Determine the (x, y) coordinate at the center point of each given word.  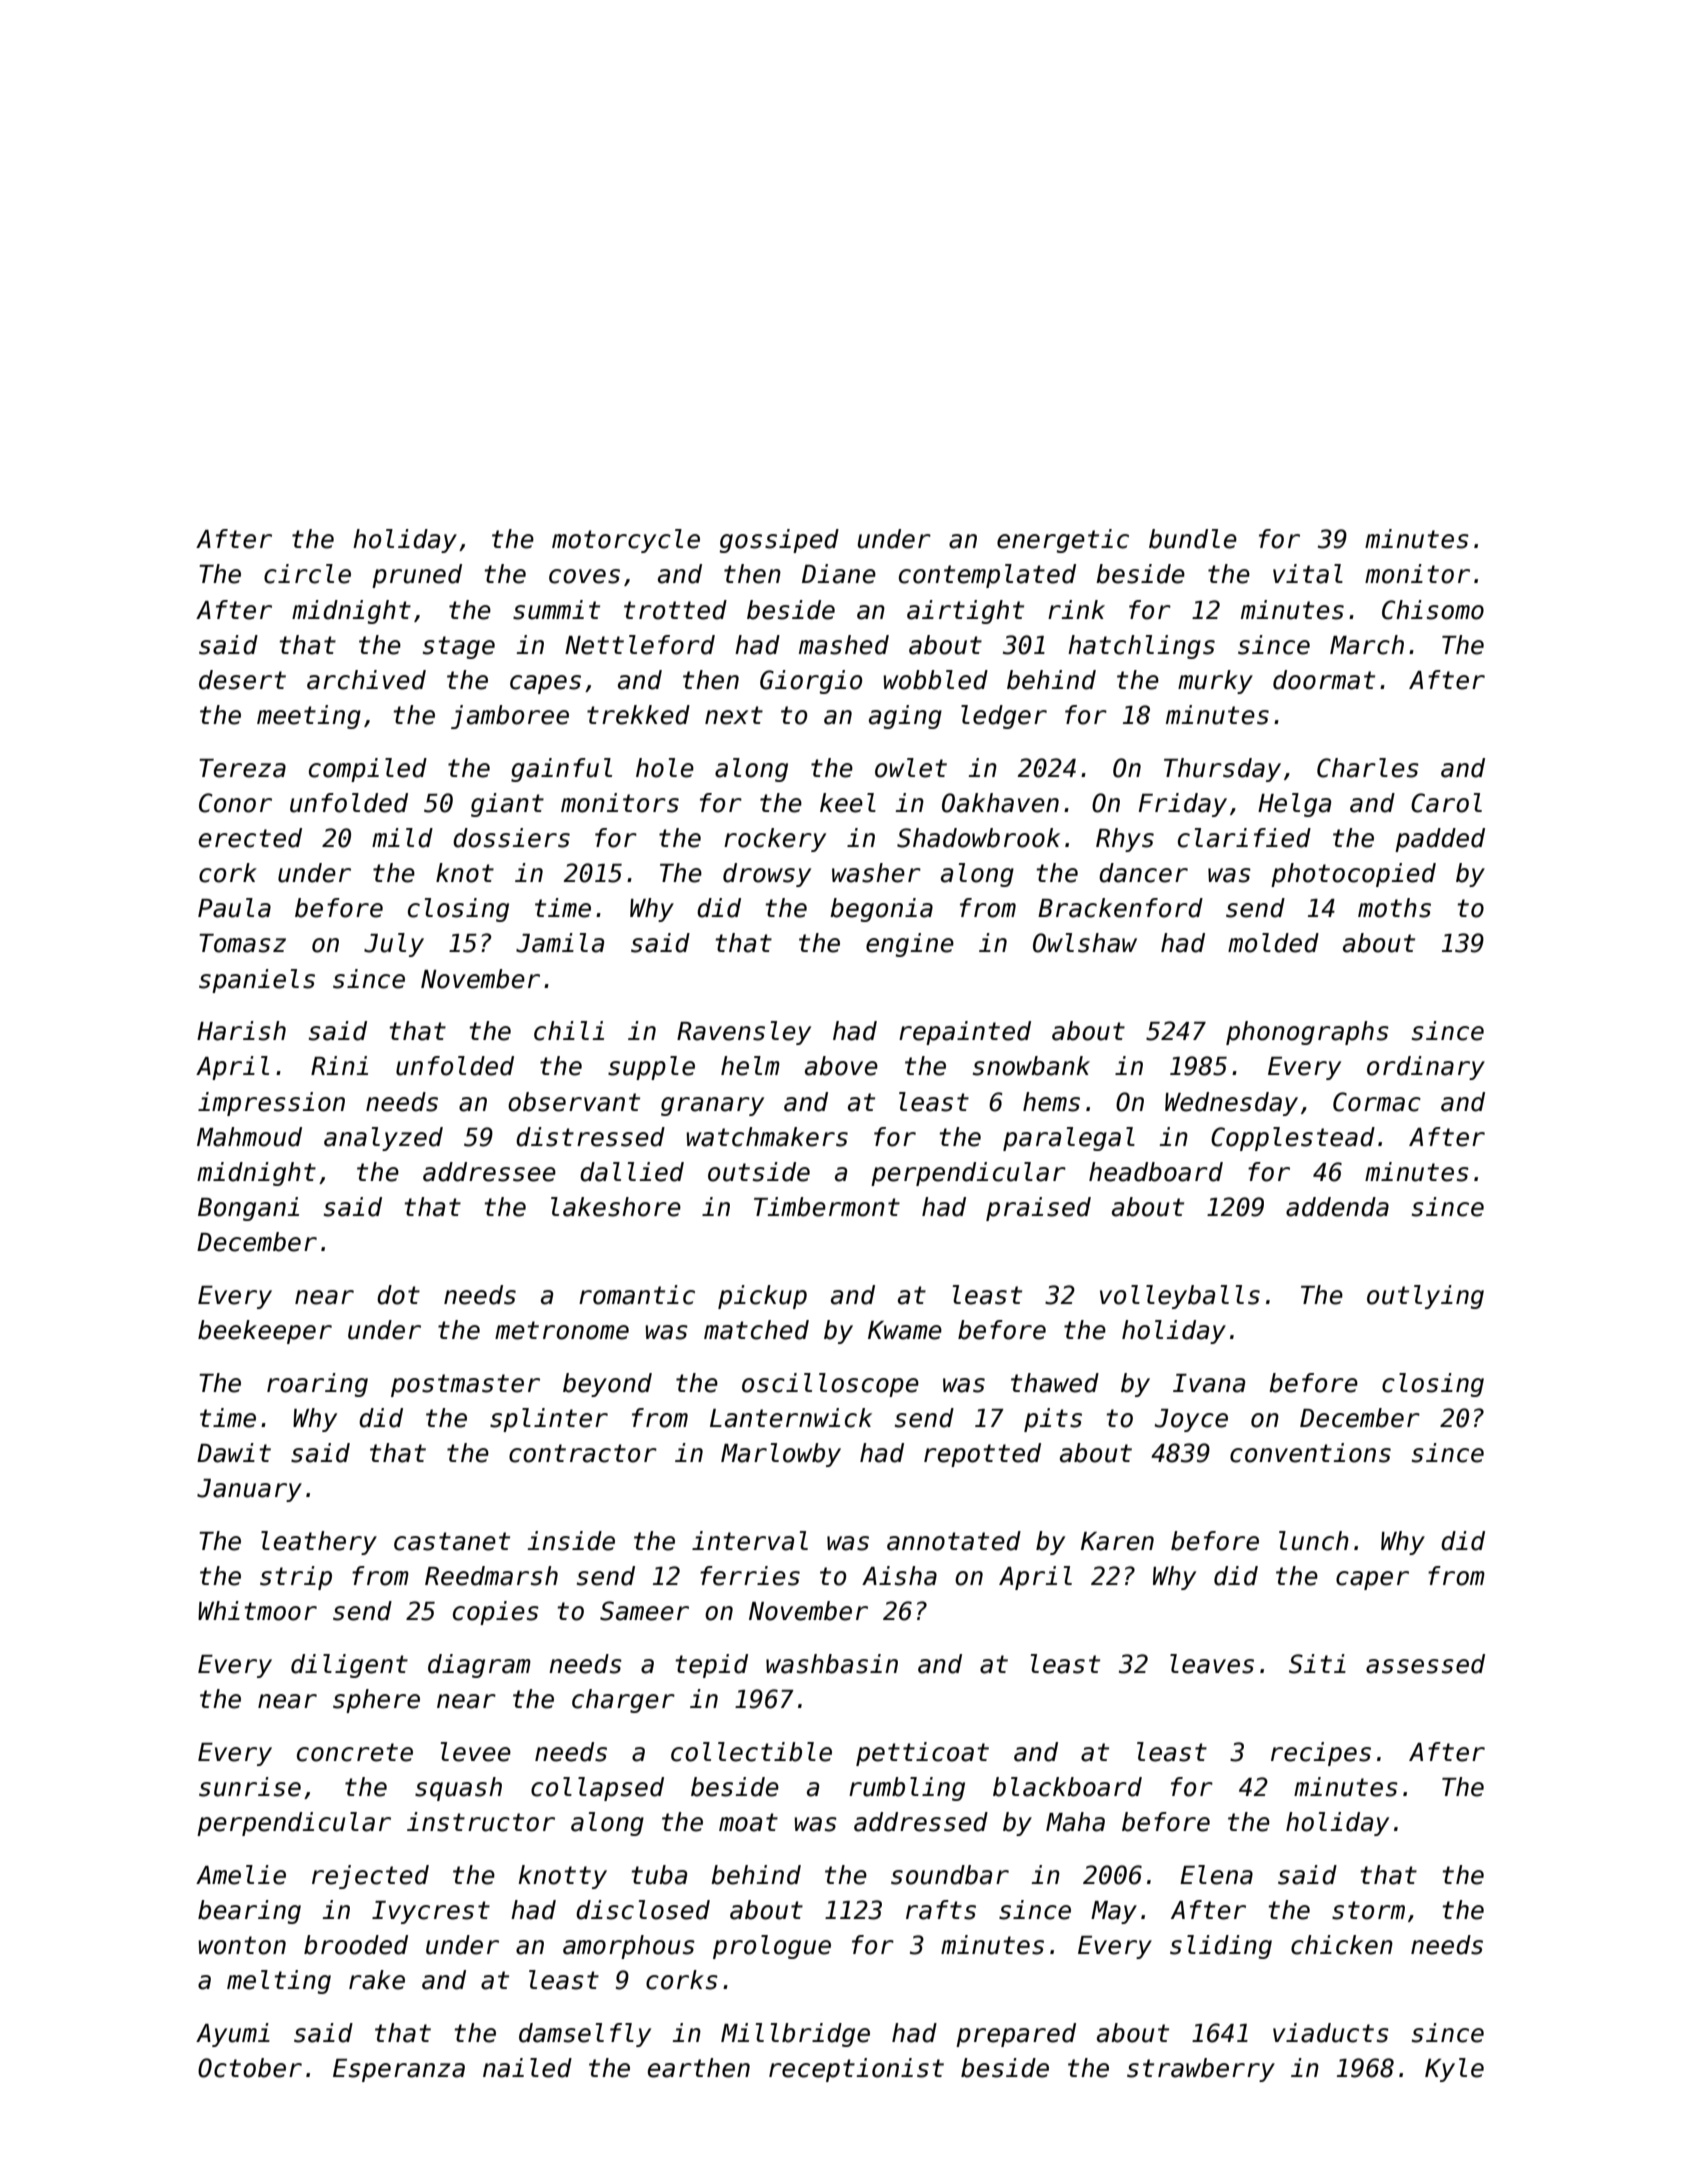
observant (574, 1102)
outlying (1425, 1297)
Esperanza (399, 2070)
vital (1308, 574)
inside (571, 1541)
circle (307, 574)
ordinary (1426, 1068)
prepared (1016, 2035)
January (249, 1490)
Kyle (1454, 2070)
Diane (839, 574)
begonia (881, 910)
